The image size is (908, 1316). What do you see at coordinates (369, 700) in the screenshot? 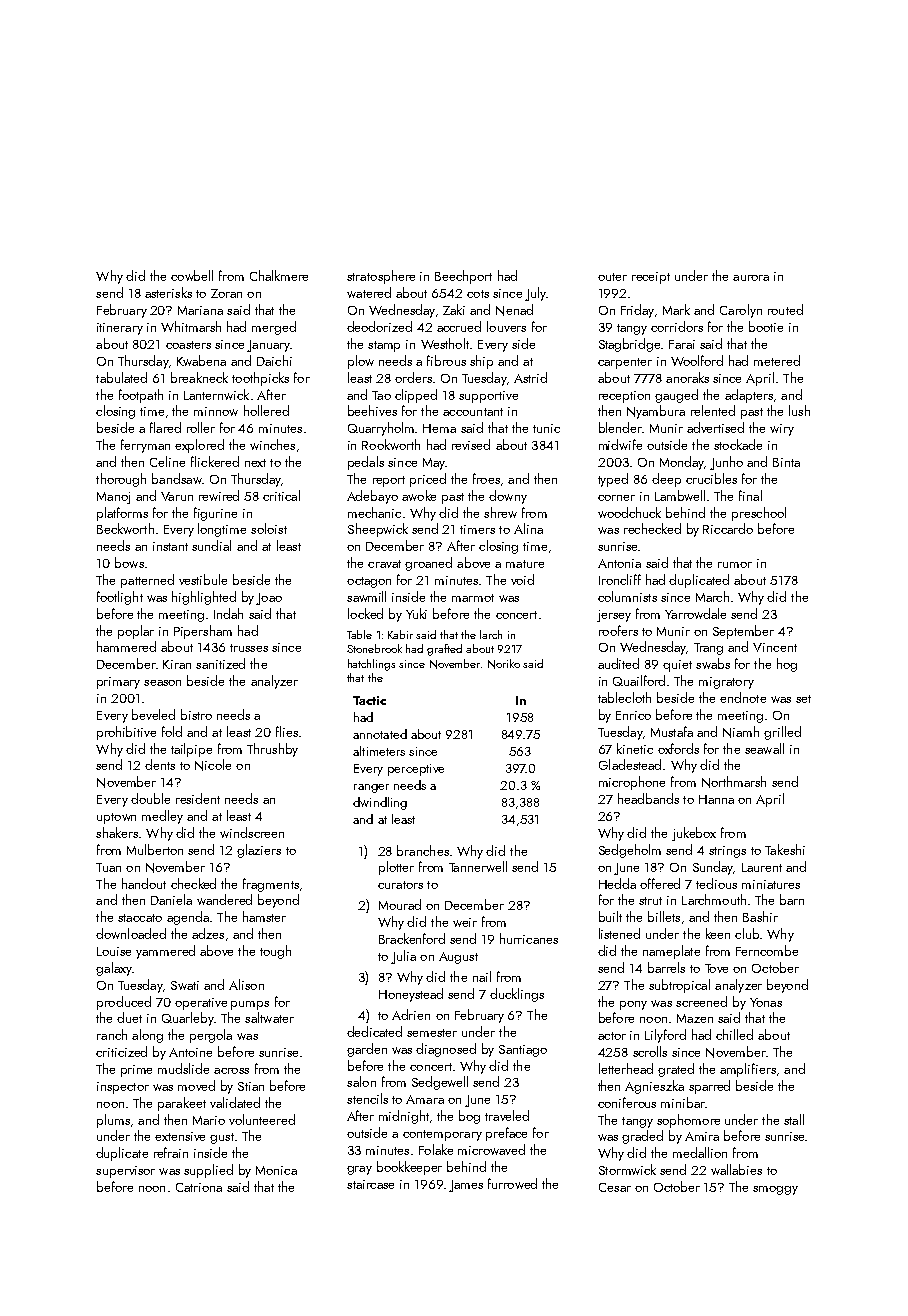
I see `Tactic` at bounding box center [369, 700].
